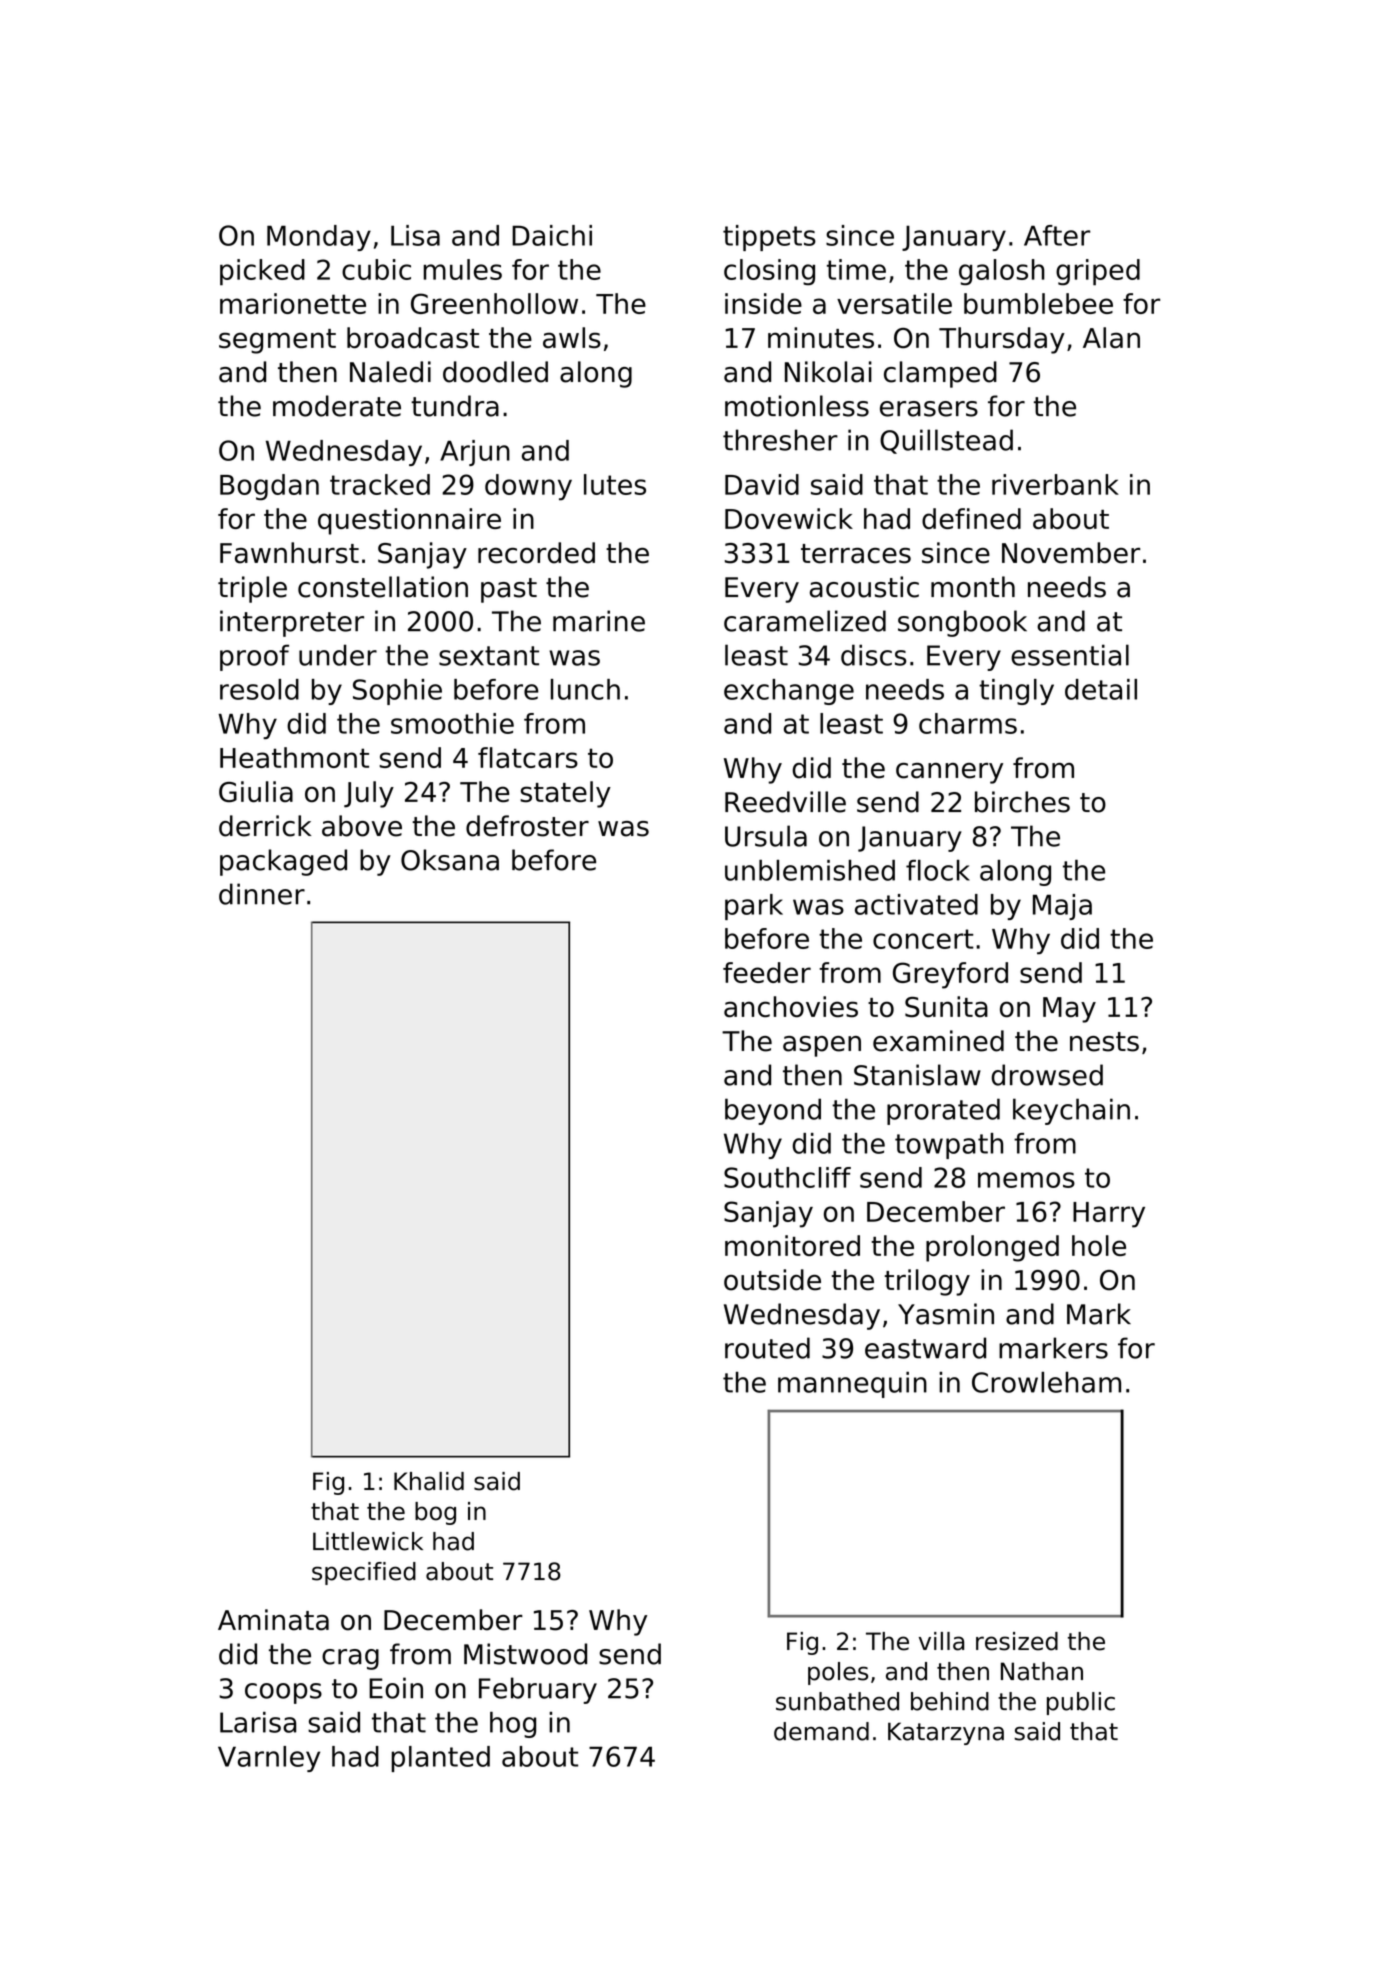 The height and width of the document is (1969, 1386). I want to click on flatcars, so click(528, 757).
